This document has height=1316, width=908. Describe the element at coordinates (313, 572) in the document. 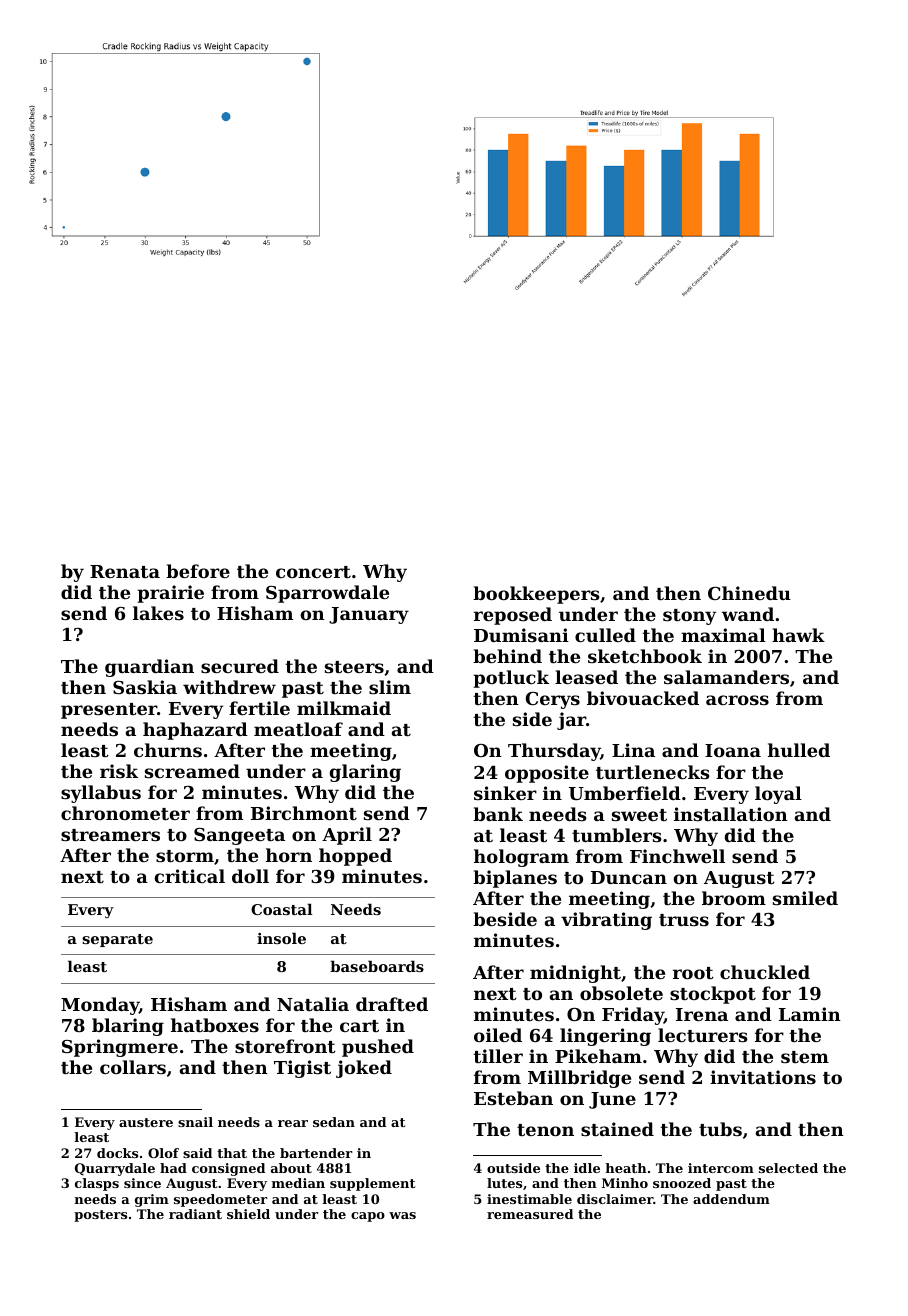

I see `concert` at that location.
